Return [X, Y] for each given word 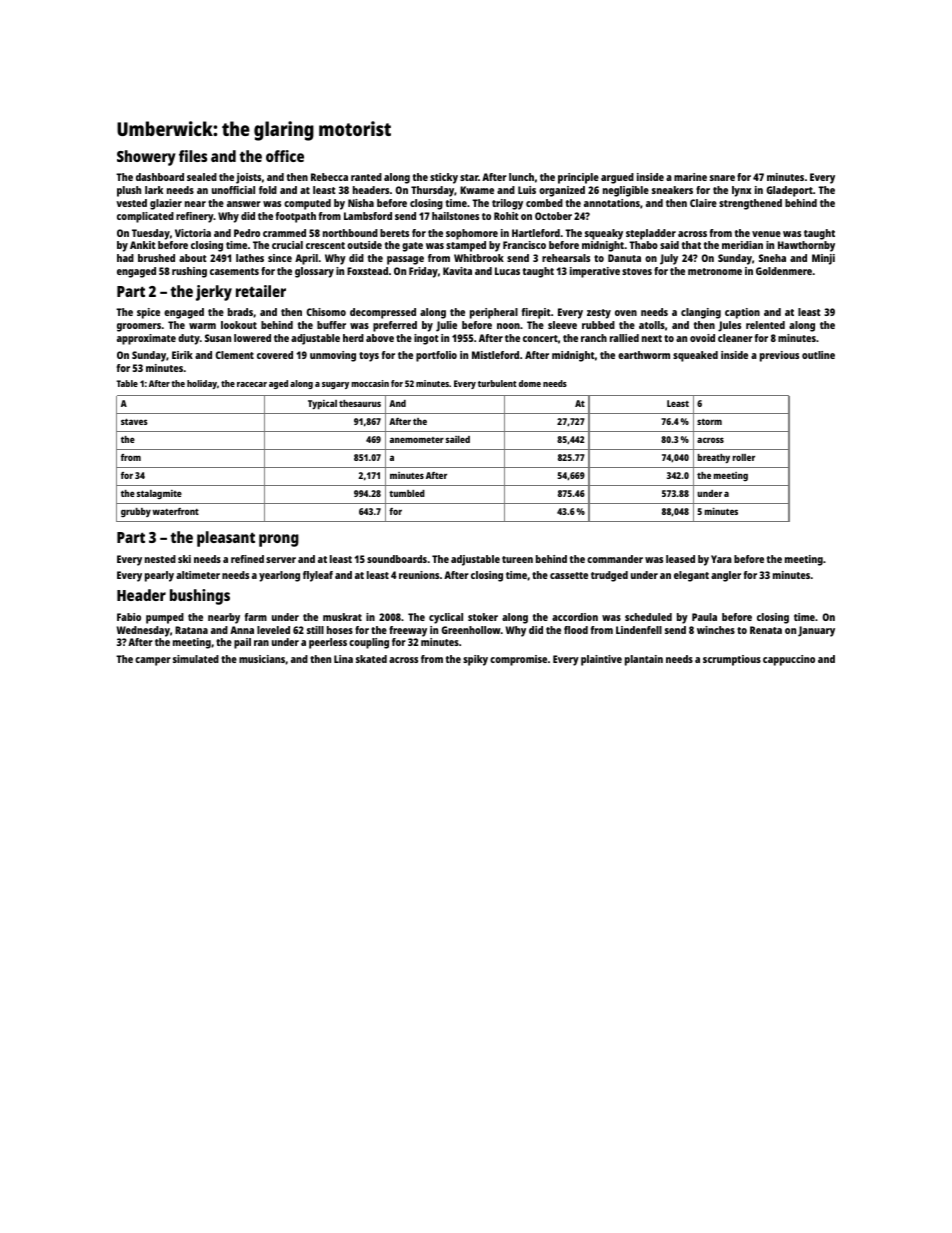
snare [722, 178]
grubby [136, 512]
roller [744, 457]
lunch [521, 177]
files [193, 156]
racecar [252, 384]
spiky [475, 660]
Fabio [129, 617]
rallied [624, 338]
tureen [517, 559]
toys [369, 357]
